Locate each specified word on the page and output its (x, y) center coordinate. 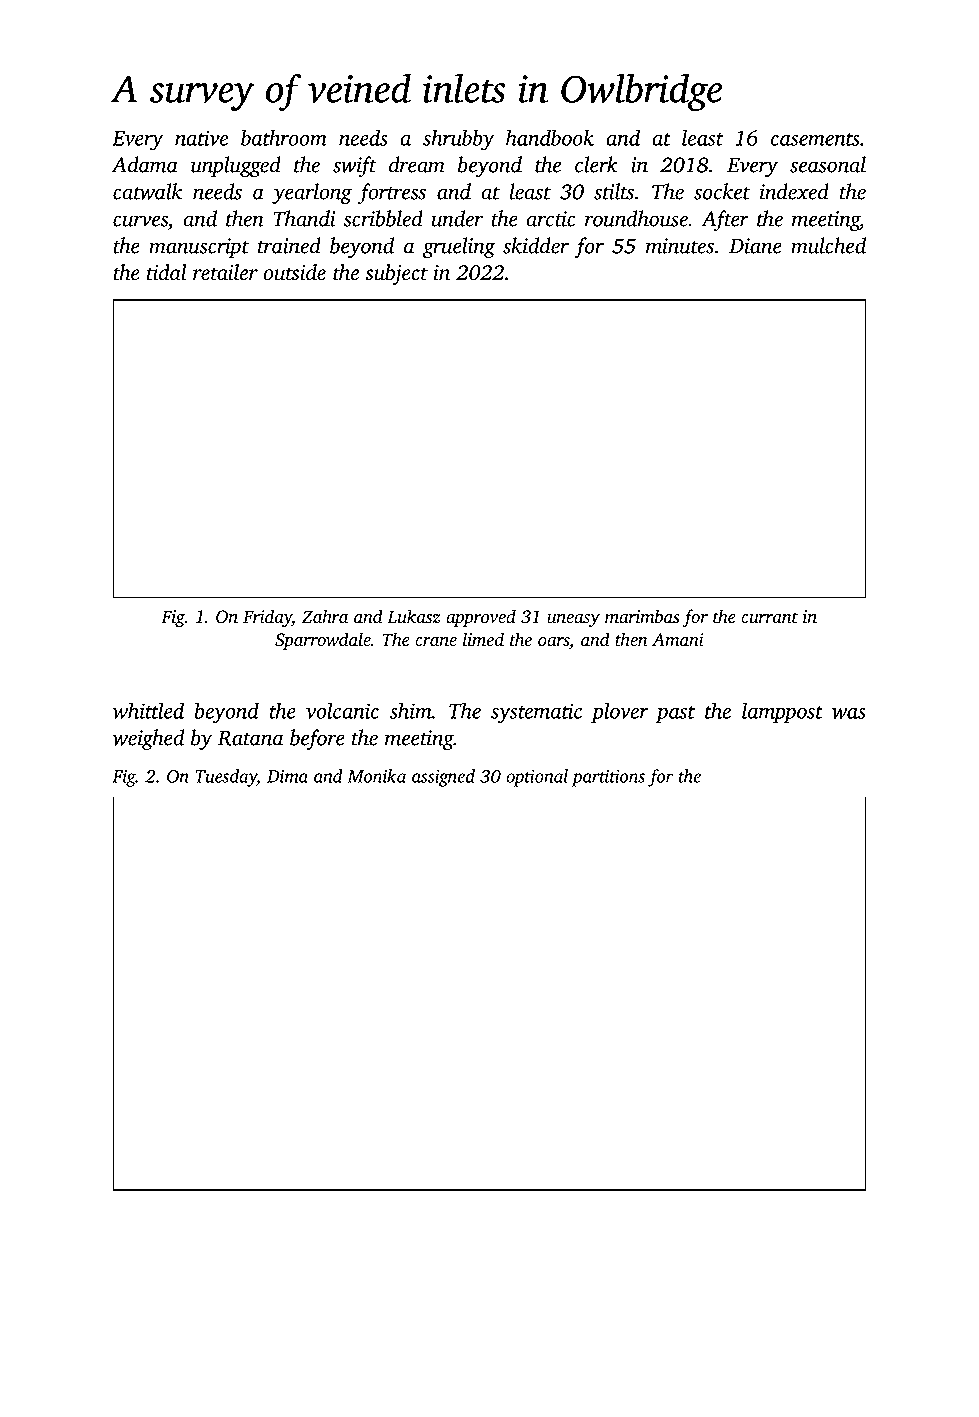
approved (481, 618)
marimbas (642, 616)
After (725, 220)
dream (417, 164)
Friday (267, 618)
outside (294, 272)
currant (769, 617)
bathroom (284, 137)
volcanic (342, 710)
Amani (678, 639)
